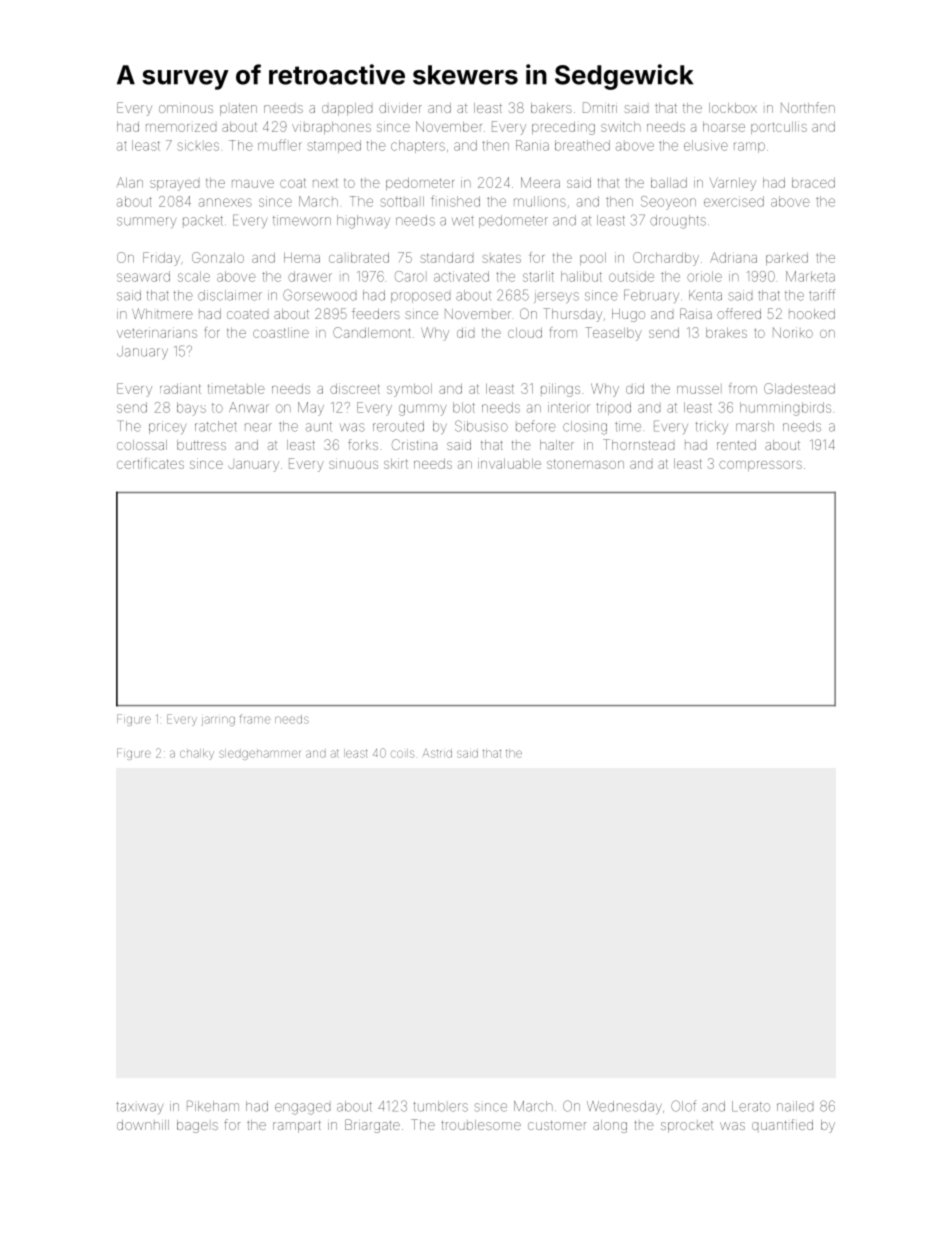  What do you see at coordinates (585, 464) in the screenshot?
I see `stonemason` at bounding box center [585, 464].
